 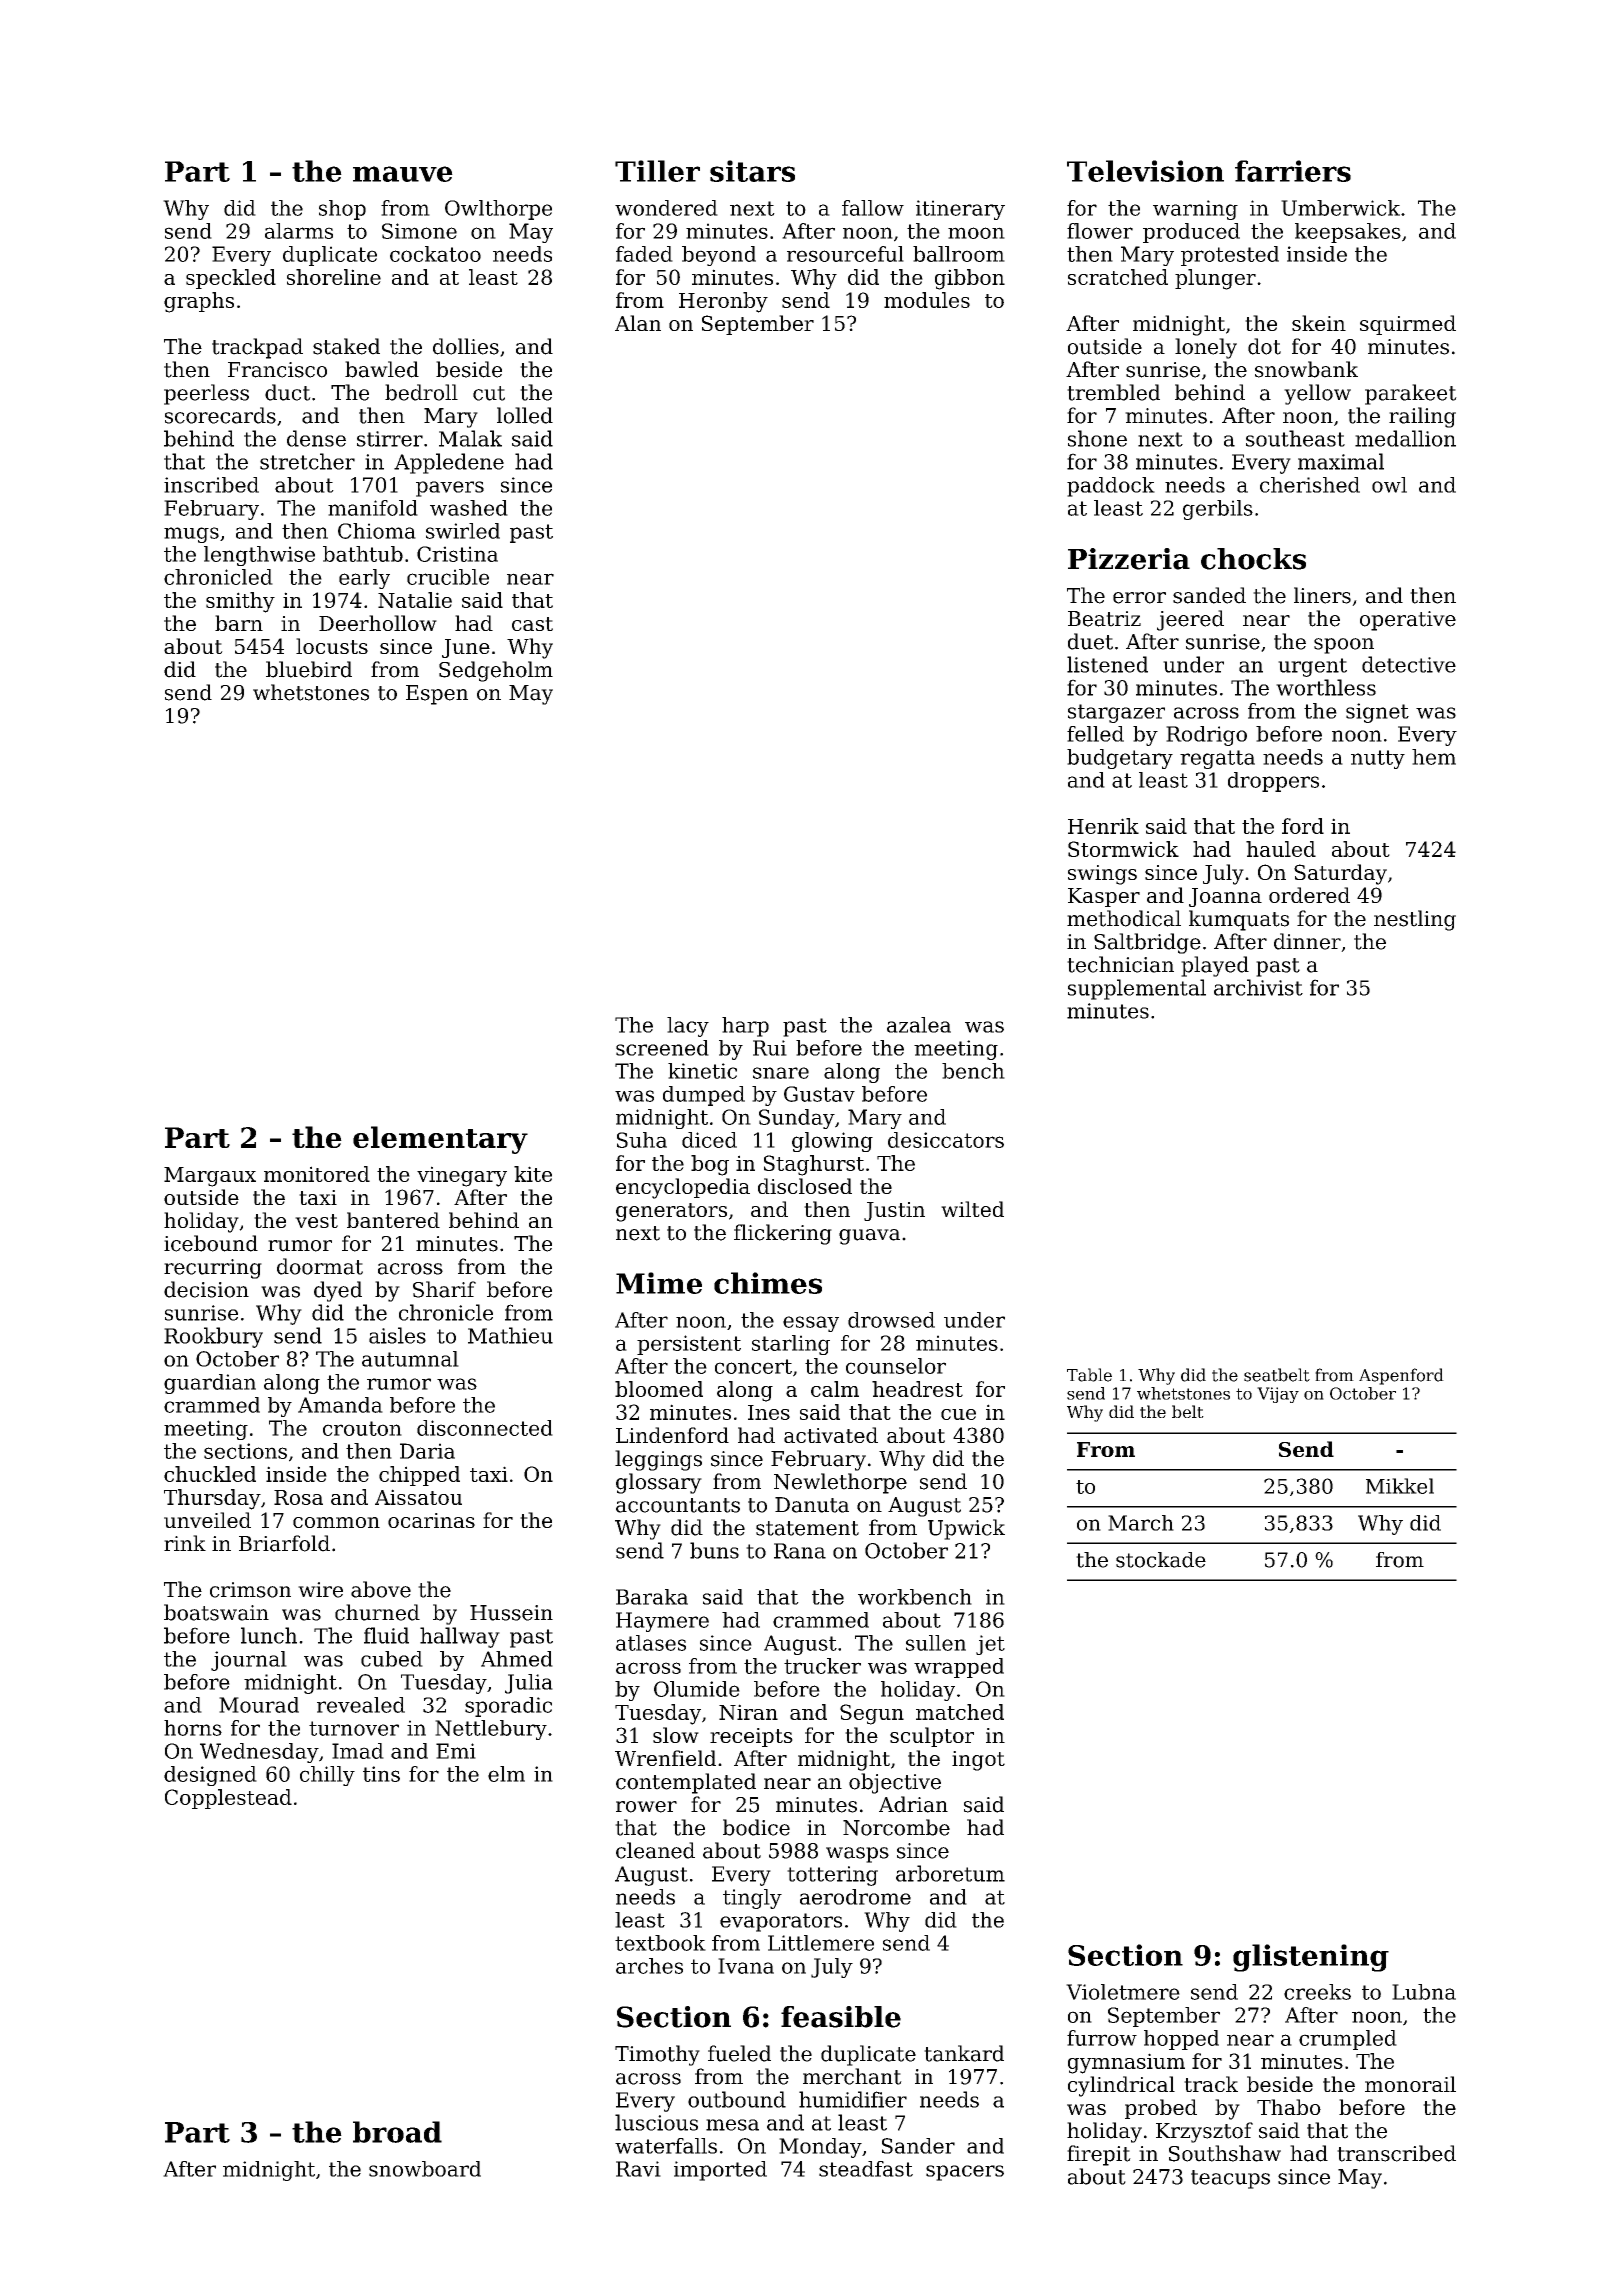 What do you see at coordinates (342, 210) in the page?
I see `shop` at bounding box center [342, 210].
